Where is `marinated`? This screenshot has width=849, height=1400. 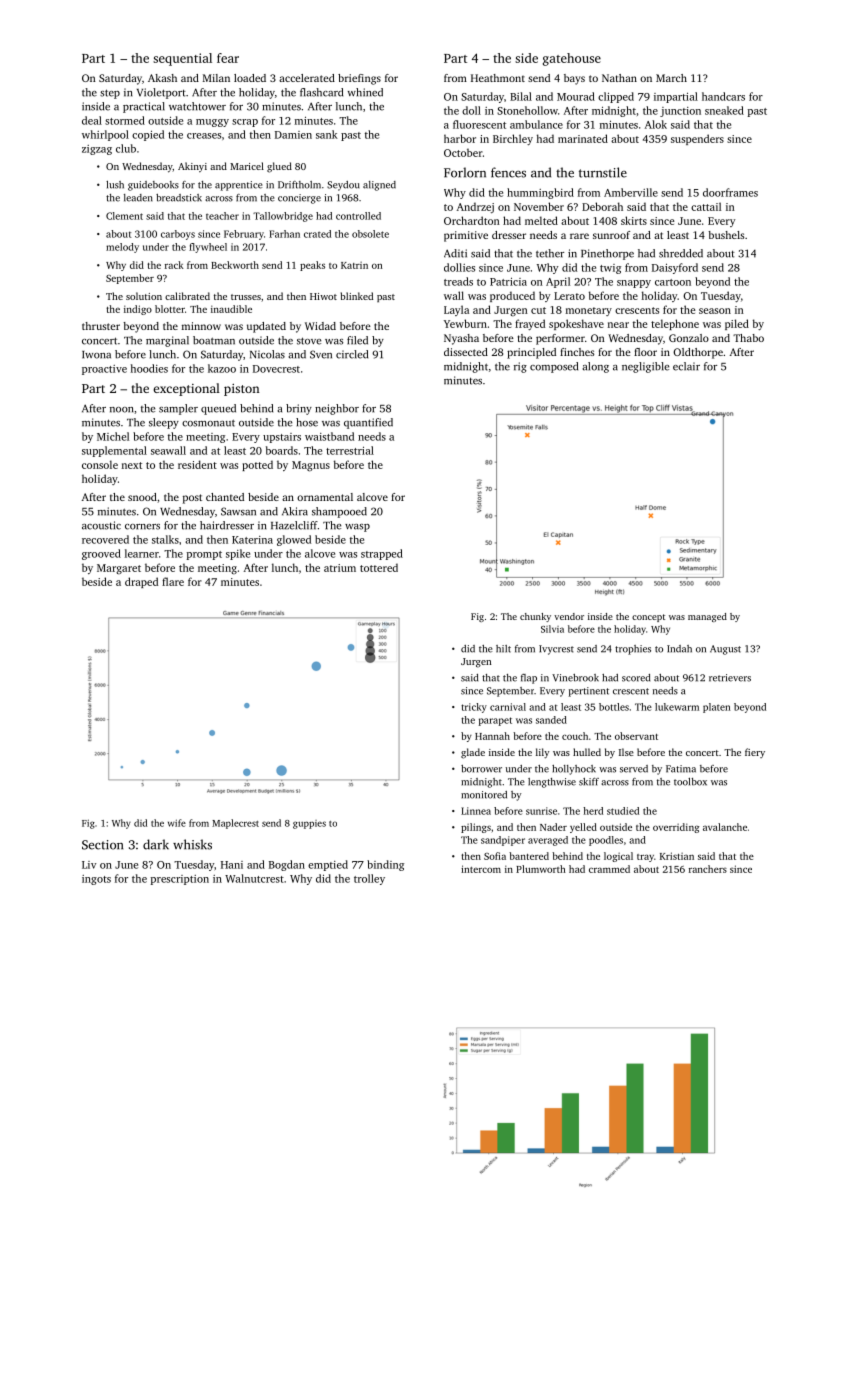
marinated is located at coordinates (583, 138).
